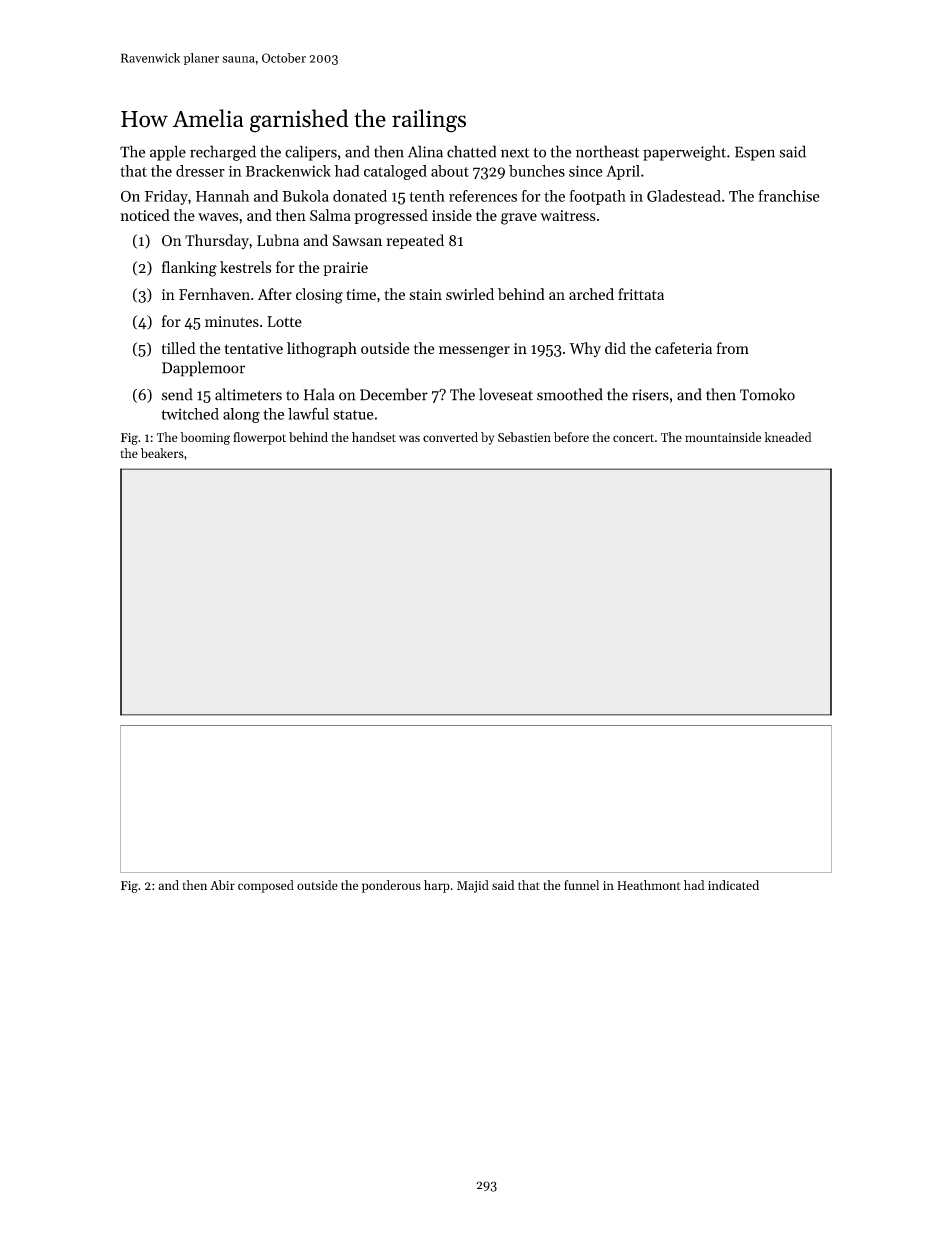 The height and width of the document is (1233, 952). Describe the element at coordinates (450, 171) in the document. I see `about` at that location.
